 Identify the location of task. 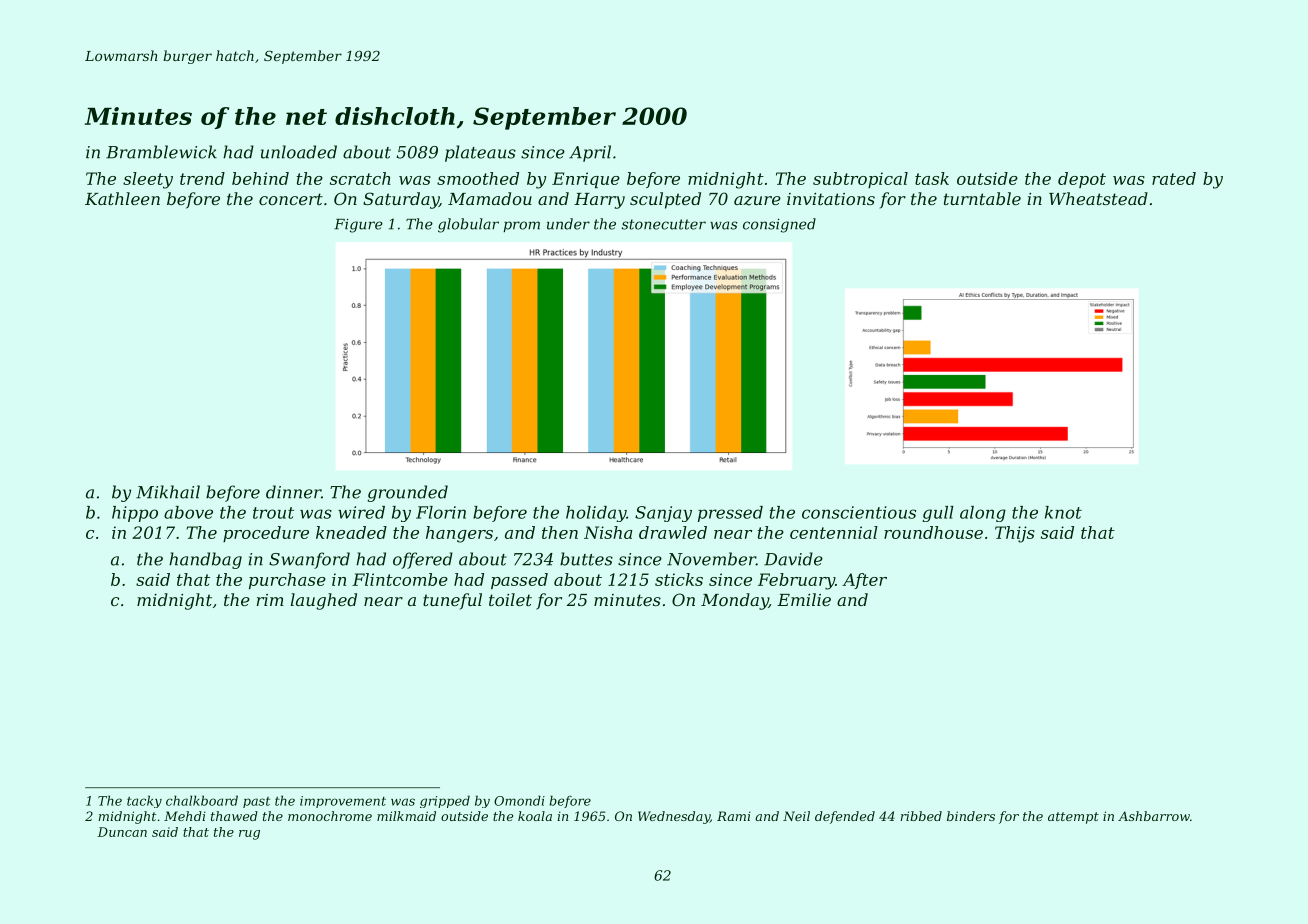
(932, 178).
